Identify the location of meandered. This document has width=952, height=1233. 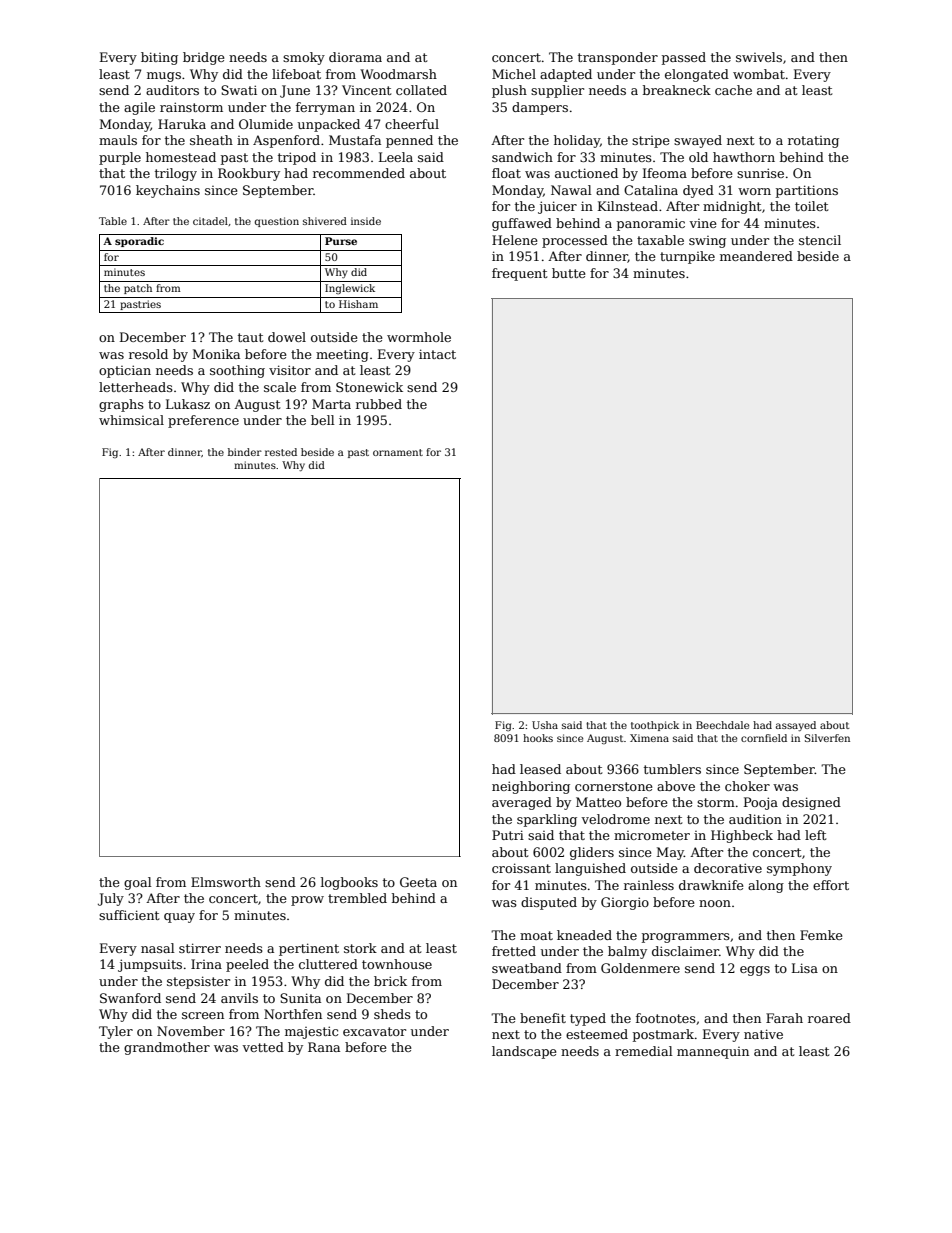
(756, 256).
